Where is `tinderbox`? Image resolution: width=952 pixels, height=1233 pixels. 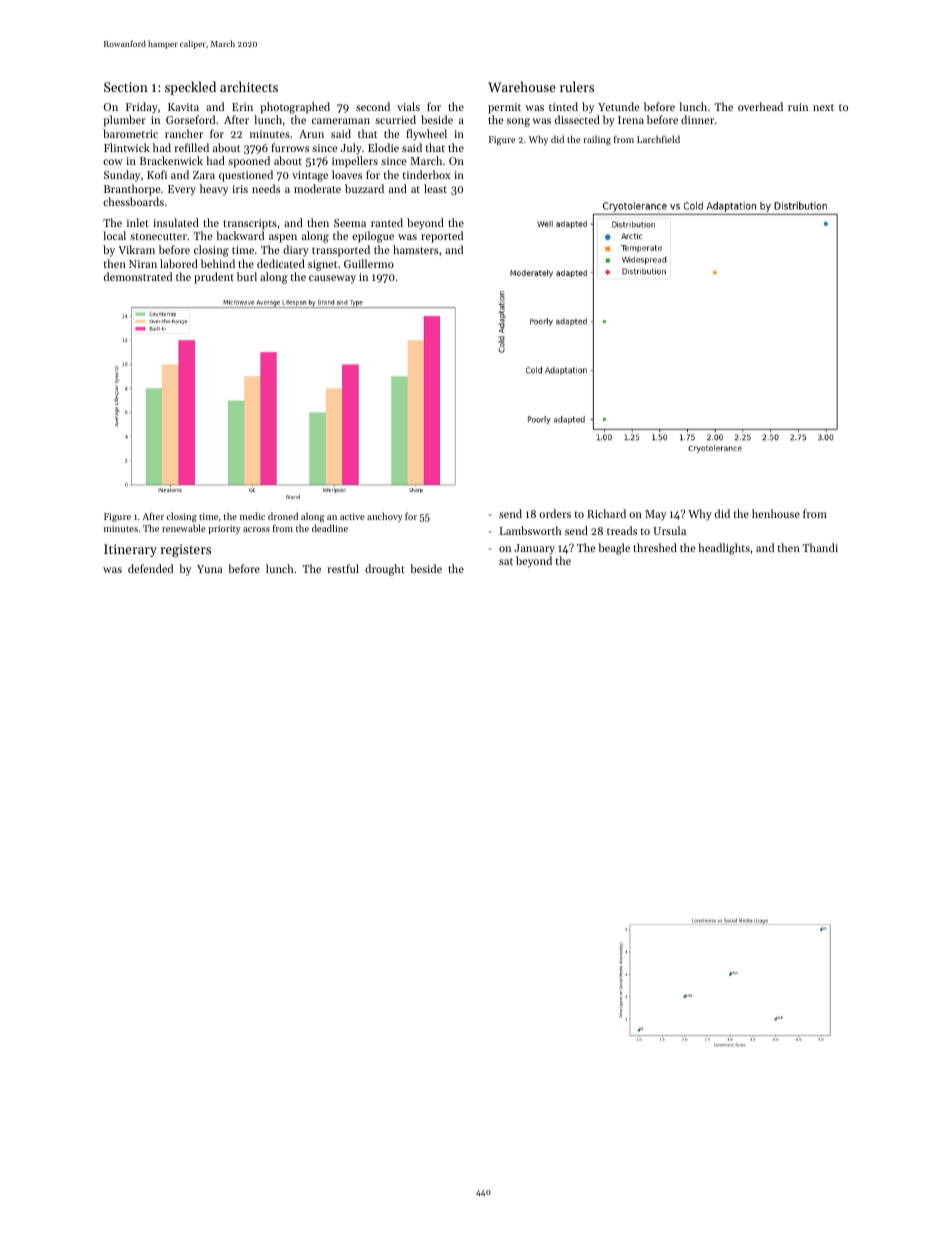 tinderbox is located at coordinates (426, 174).
